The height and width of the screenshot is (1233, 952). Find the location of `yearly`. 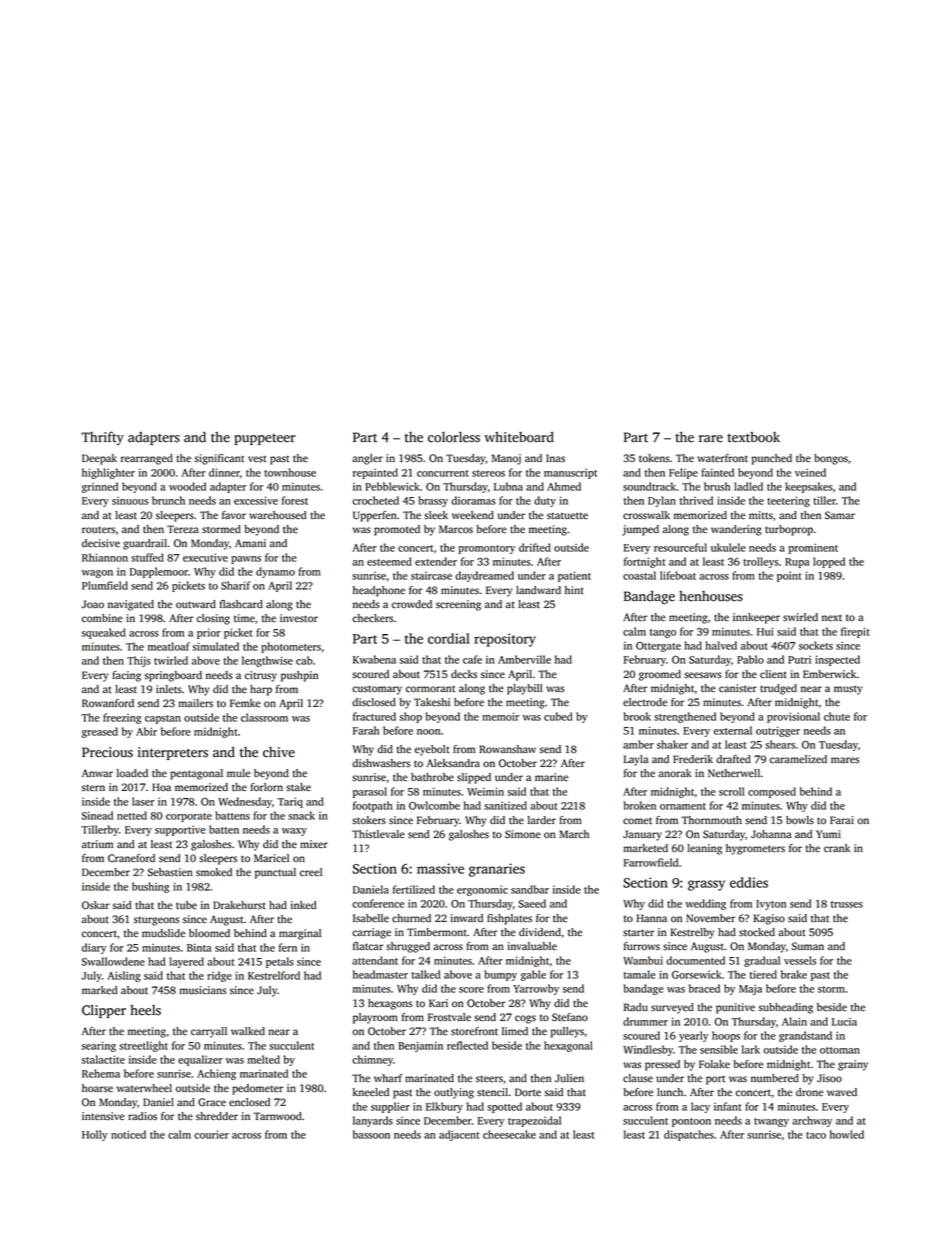

yearly is located at coordinates (693, 1036).
